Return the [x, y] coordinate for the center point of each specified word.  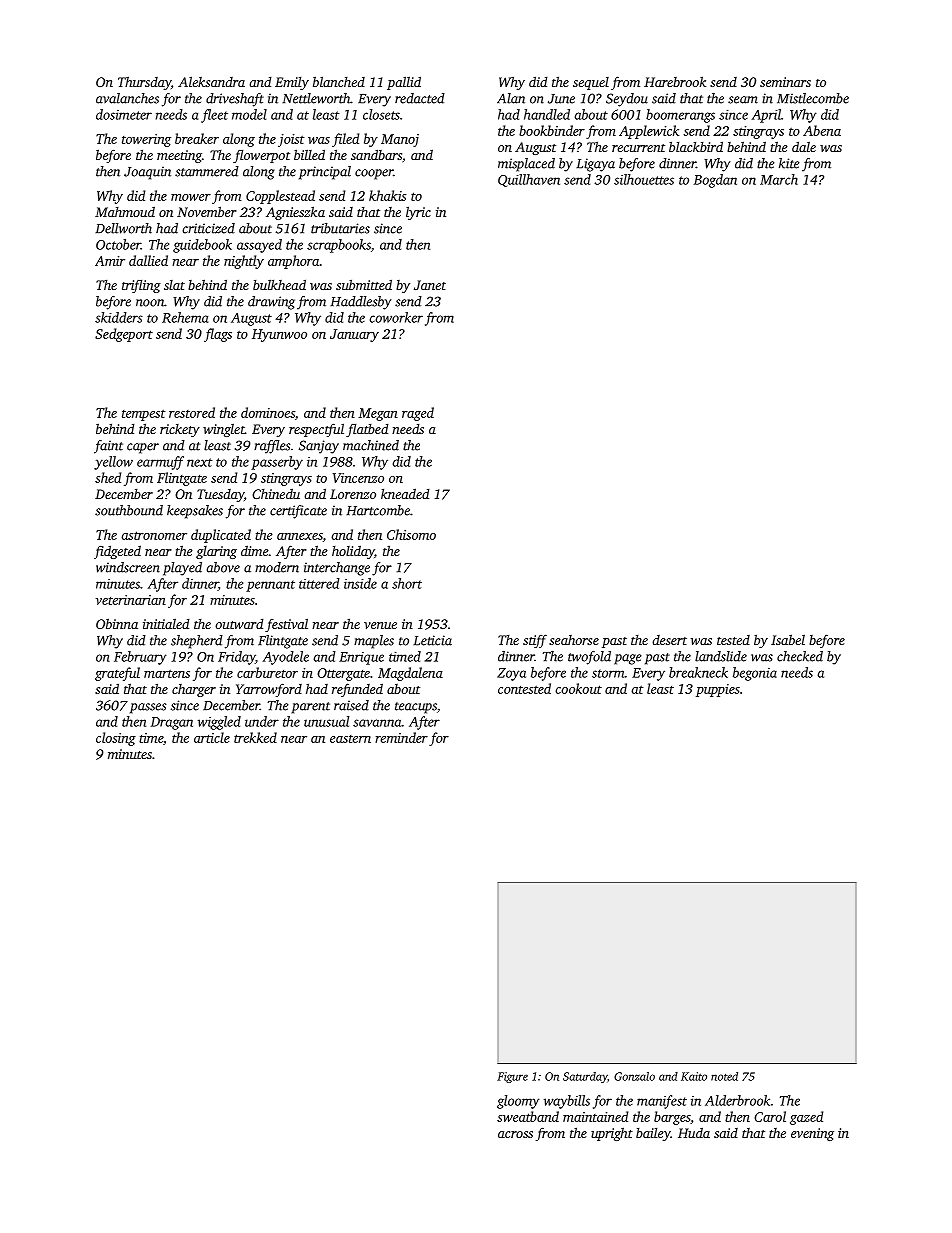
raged [418, 414]
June [561, 99]
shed [108, 477]
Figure [512, 1077]
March [779, 179]
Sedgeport [124, 335]
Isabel [788, 639]
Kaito [694, 1076]
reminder [401, 737]
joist [291, 140]
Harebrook [675, 81]
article [212, 737]
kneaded [405, 493]
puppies [718, 690]
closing [116, 739]
